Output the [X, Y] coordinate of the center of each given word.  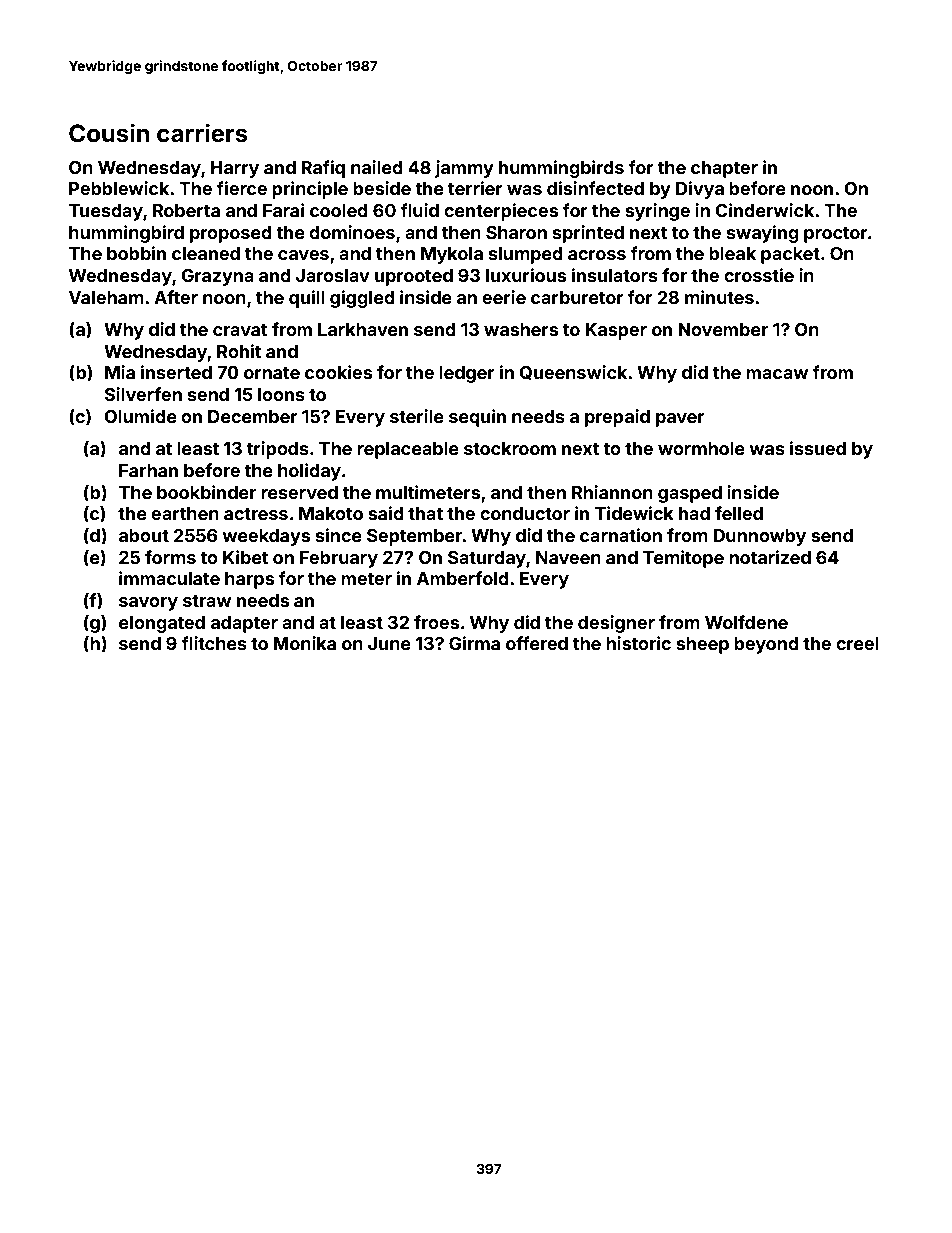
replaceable [408, 450]
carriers [202, 133]
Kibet [245, 557]
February [339, 559]
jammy [464, 169]
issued [818, 448]
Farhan [148, 470]
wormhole [701, 448]
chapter [724, 169]
